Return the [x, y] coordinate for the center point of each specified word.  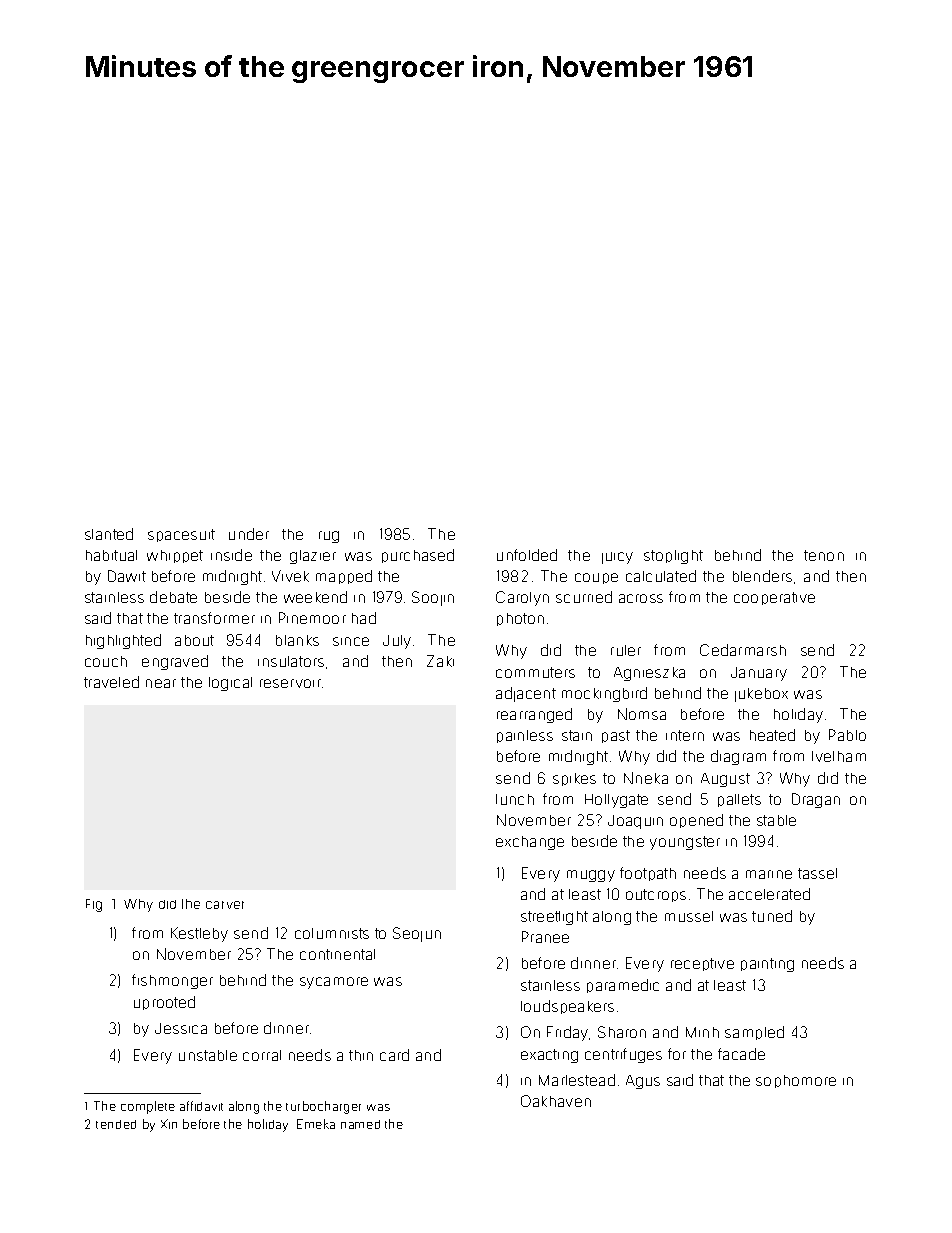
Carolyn [522, 598]
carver [225, 905]
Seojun [417, 934]
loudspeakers [567, 1007]
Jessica [181, 1028]
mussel [689, 916]
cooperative [774, 598]
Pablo [847, 735]
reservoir [290, 683]
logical [230, 684]
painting [767, 965]
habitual [111, 555]
